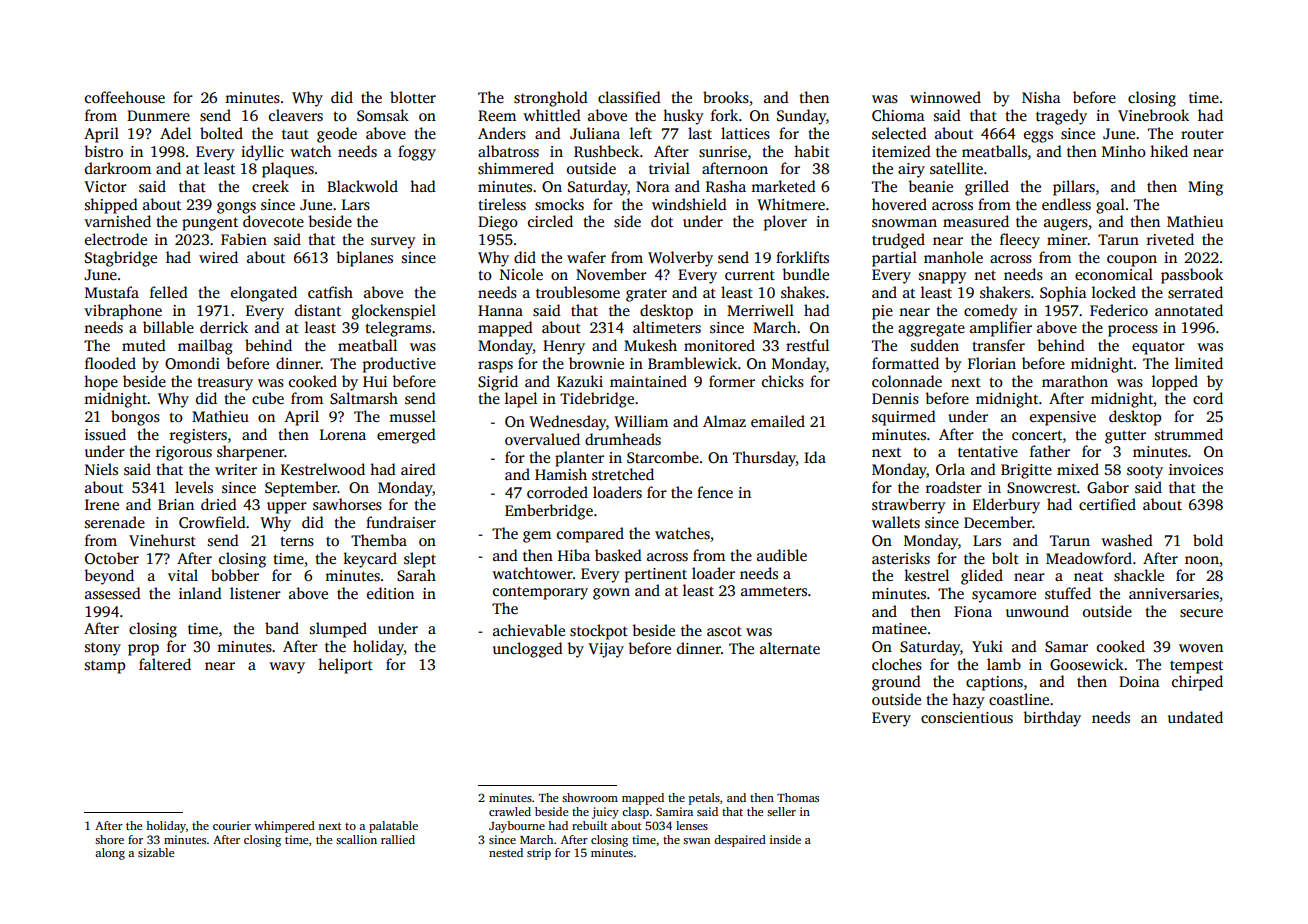 The width and height of the screenshot is (1308, 924). Describe the element at coordinates (1052, 719) in the screenshot. I see `birthday` at that location.
